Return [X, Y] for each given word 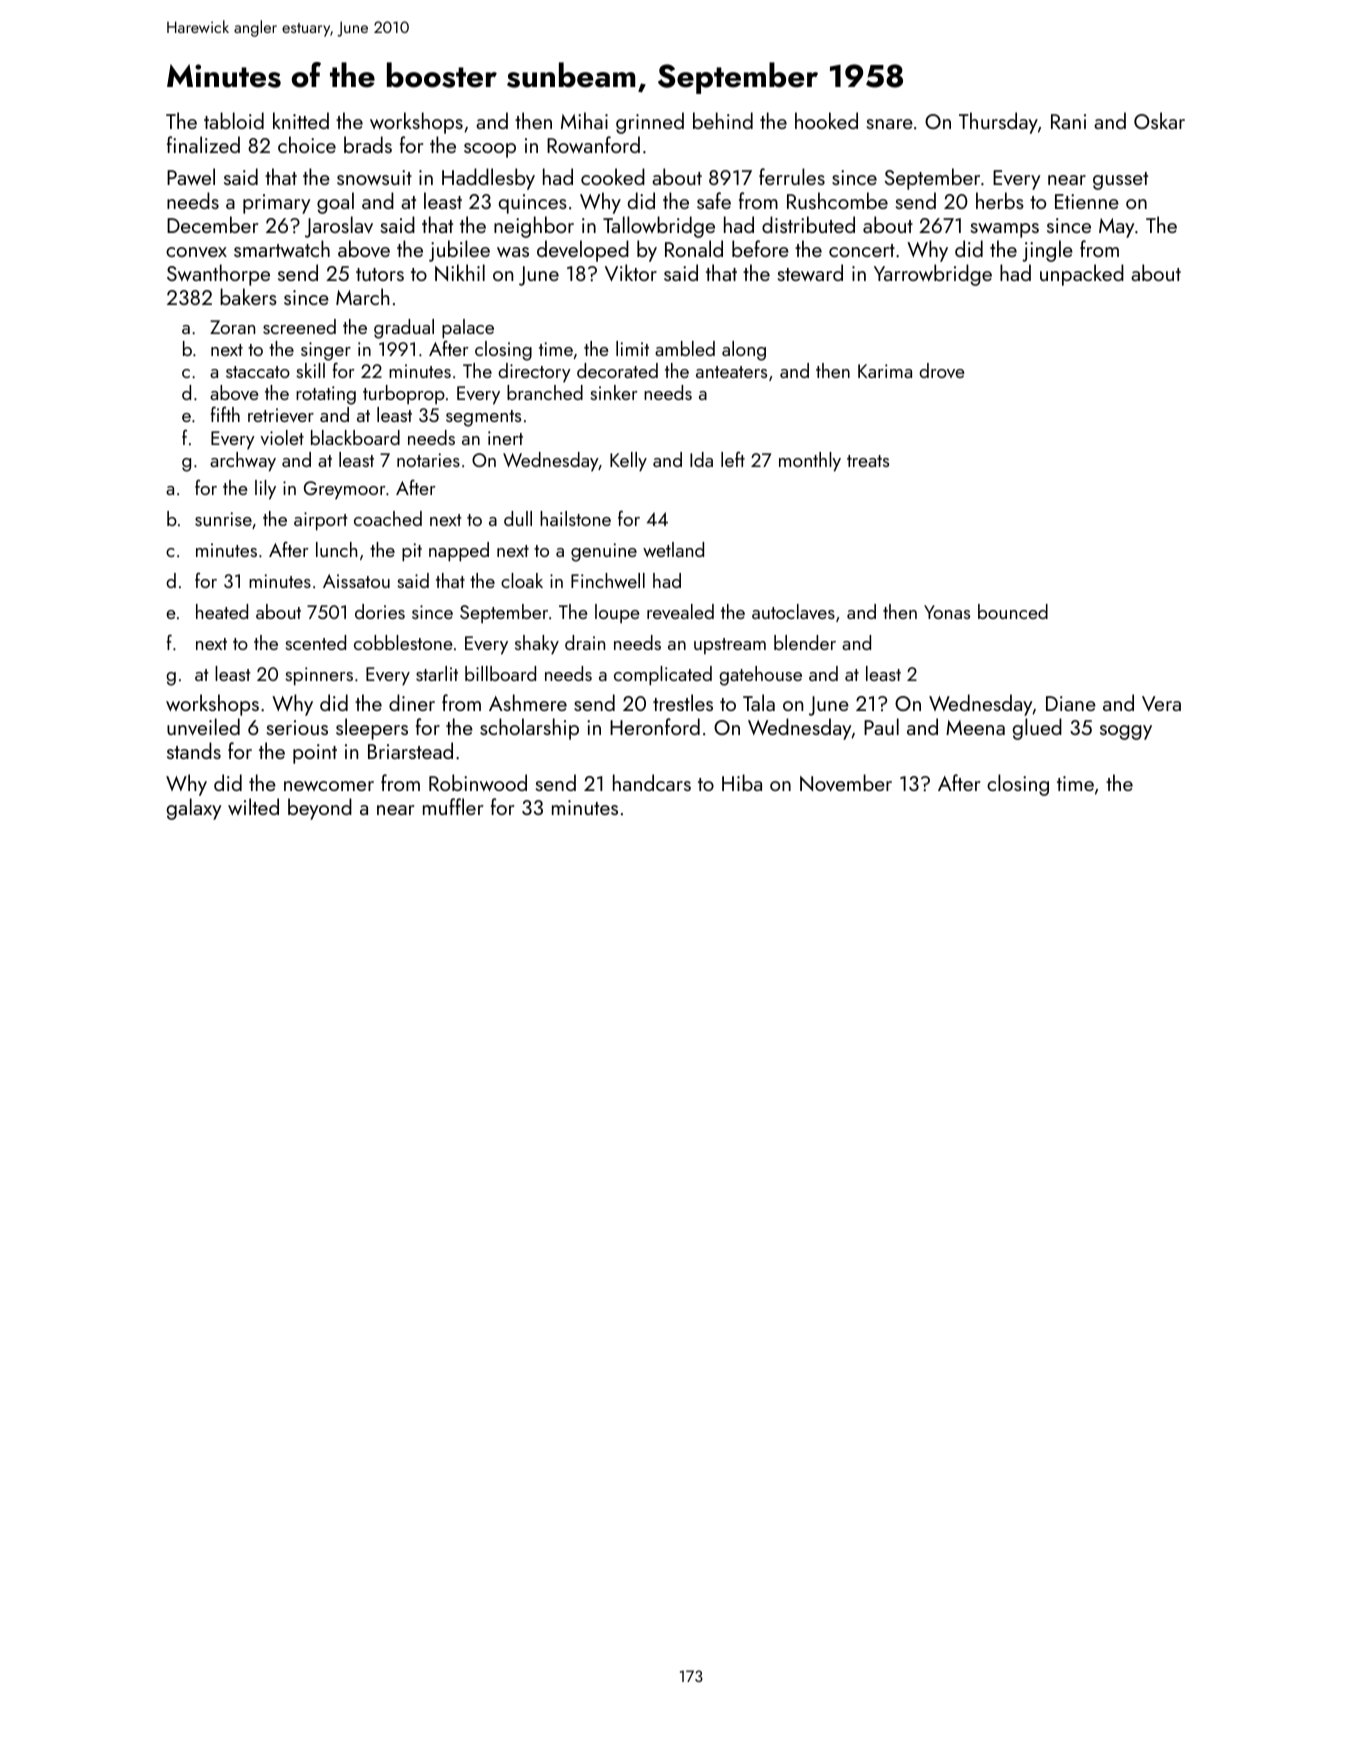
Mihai [584, 120]
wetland [673, 549]
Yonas [947, 612]
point [315, 754]
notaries [428, 460]
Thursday [998, 123]
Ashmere [528, 702]
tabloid [234, 120]
